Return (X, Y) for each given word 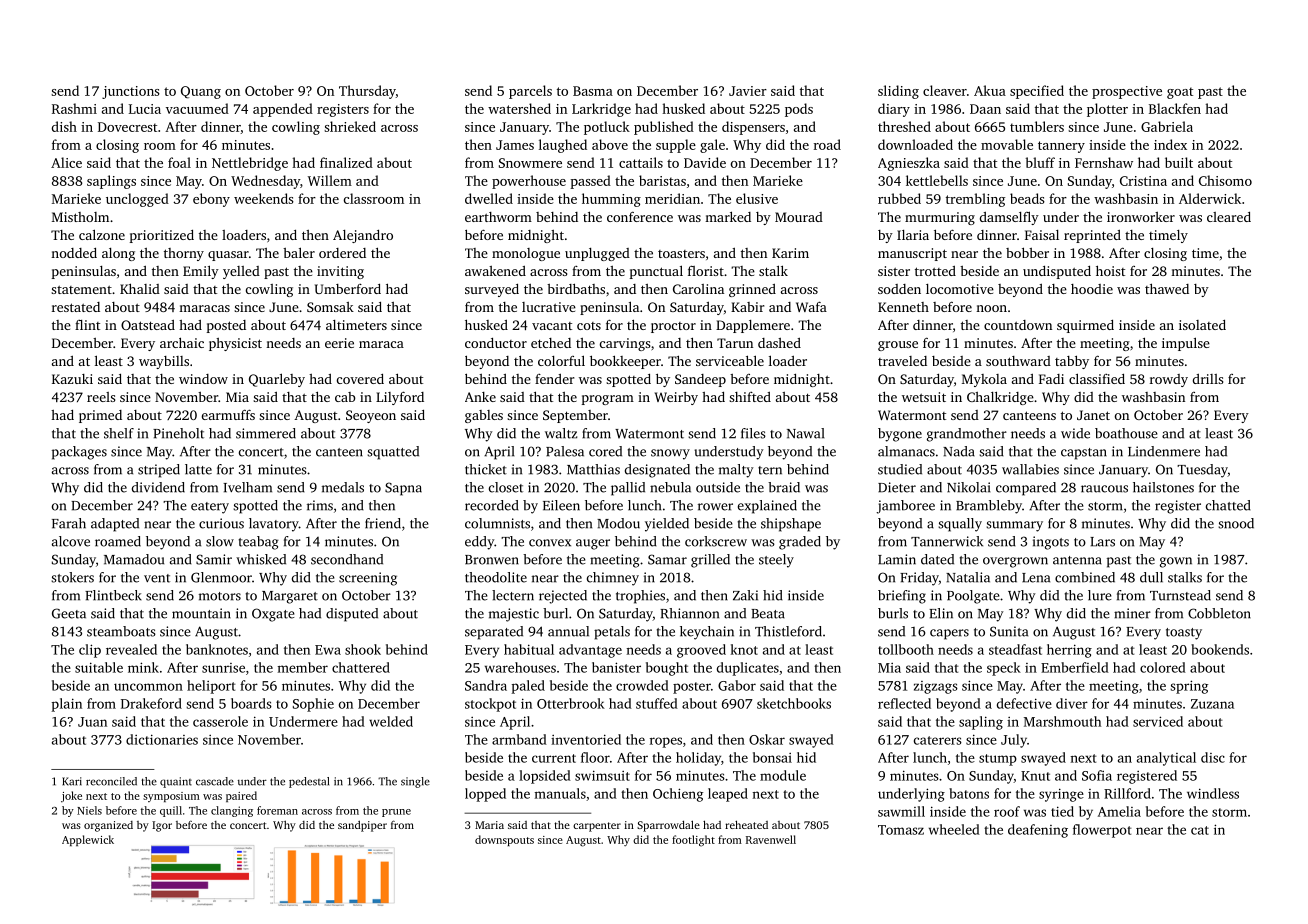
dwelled (489, 198)
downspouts (504, 840)
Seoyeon (371, 416)
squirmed (1085, 326)
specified (1037, 92)
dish (64, 126)
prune (396, 813)
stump (998, 760)
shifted (750, 397)
